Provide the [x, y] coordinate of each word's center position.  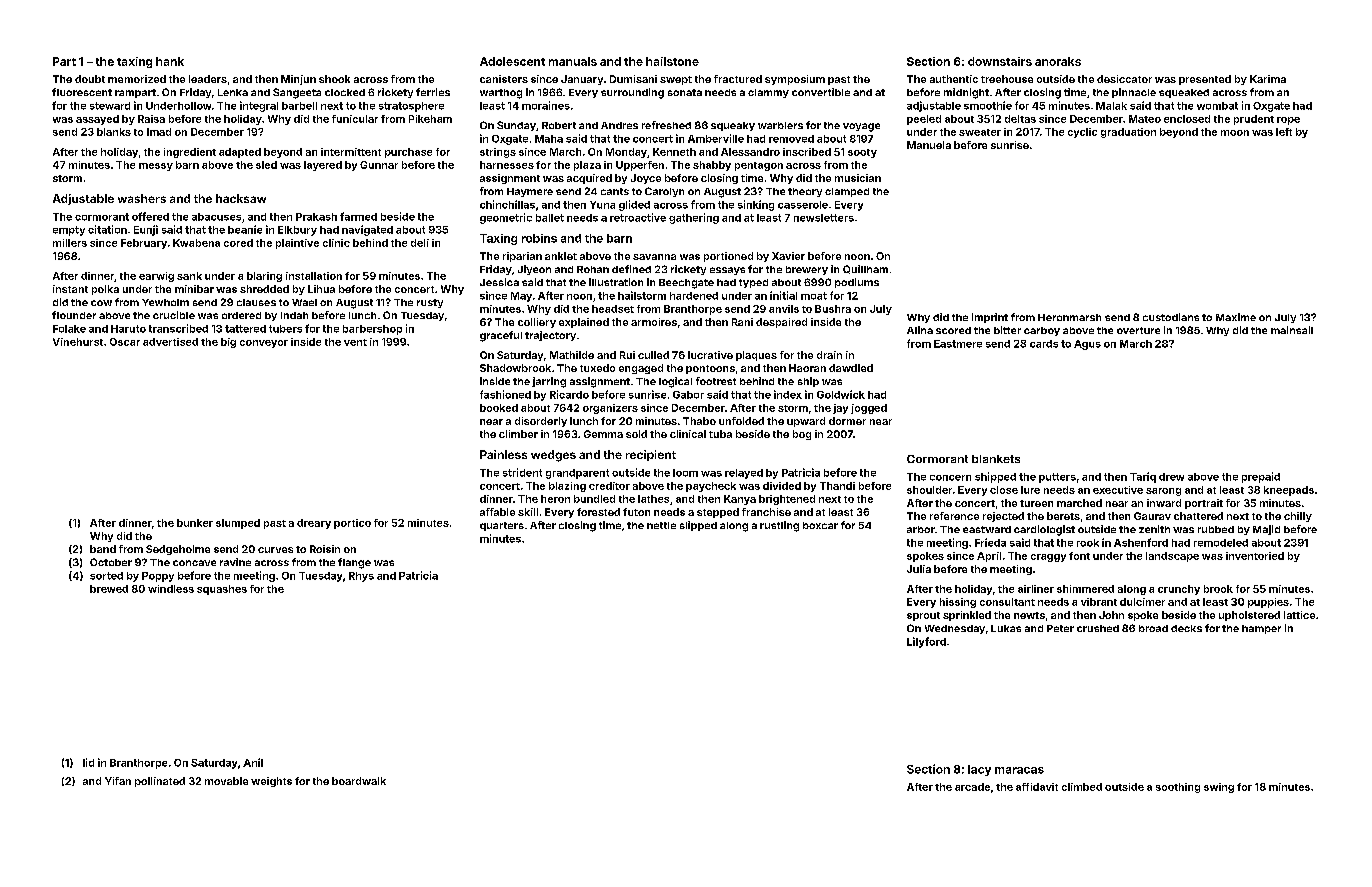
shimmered [1085, 589]
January [582, 80]
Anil [253, 762]
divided [782, 486]
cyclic [1082, 133]
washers [142, 198]
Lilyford [926, 642]
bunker [195, 523]
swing [1219, 788]
